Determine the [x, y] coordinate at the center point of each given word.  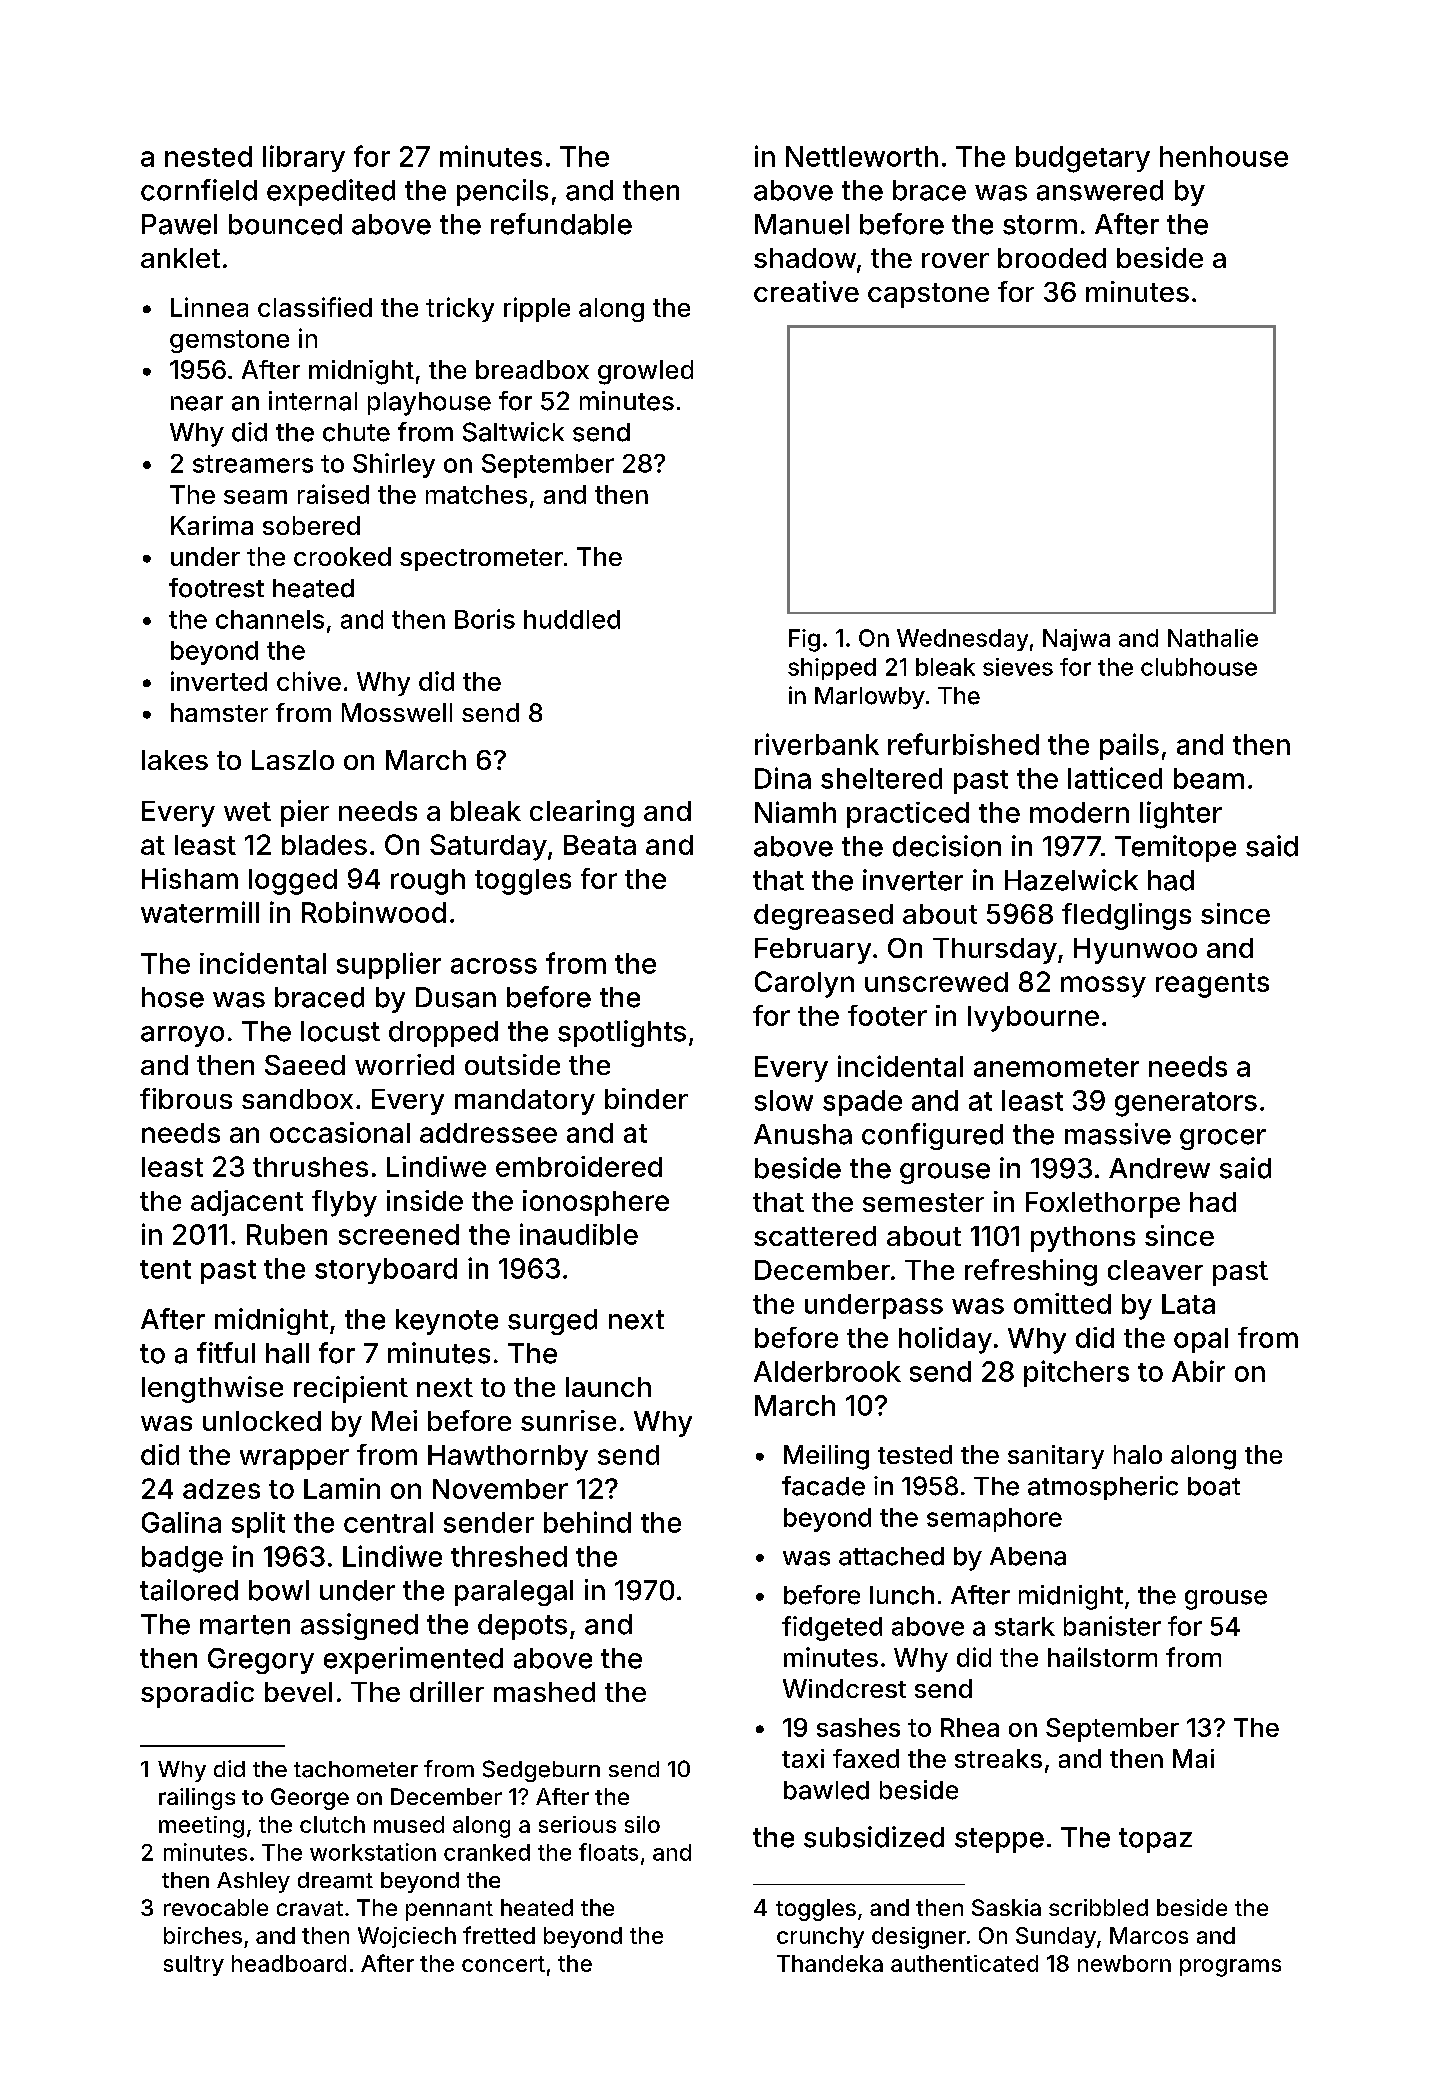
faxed [866, 1758]
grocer [1223, 1139]
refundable [561, 224]
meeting [201, 1827]
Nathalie [1213, 638]
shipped [832, 669]
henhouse [1224, 156]
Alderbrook [827, 1371]
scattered [815, 1236]
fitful [226, 1352]
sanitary [1056, 1457]
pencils [502, 192]
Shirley [394, 465]
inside [425, 1200]
